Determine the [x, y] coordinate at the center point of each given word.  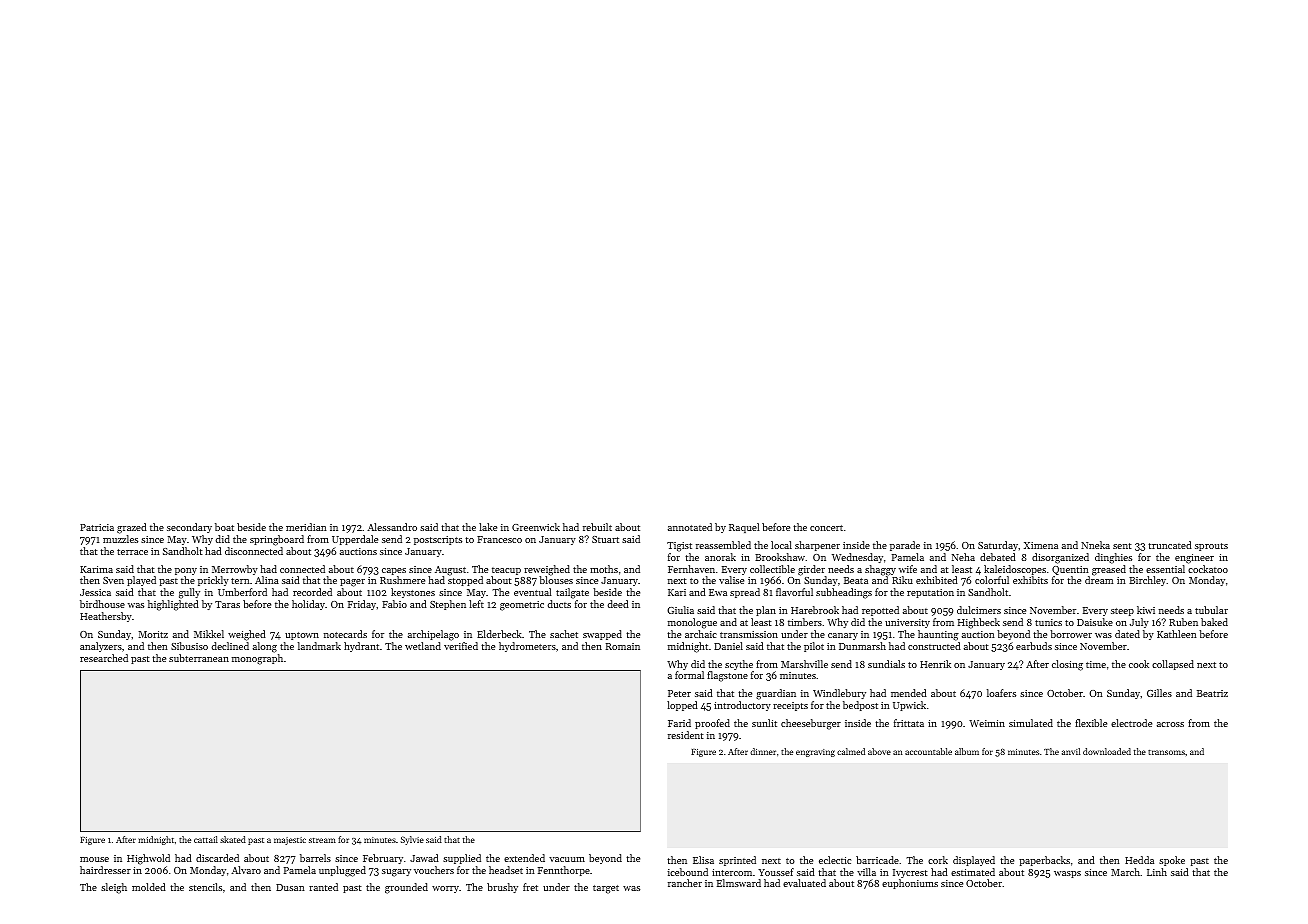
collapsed [1173, 665]
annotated [690, 527]
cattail [206, 839]
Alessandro [392, 527]
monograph [257, 659]
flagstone [727, 676]
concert [826, 528]
